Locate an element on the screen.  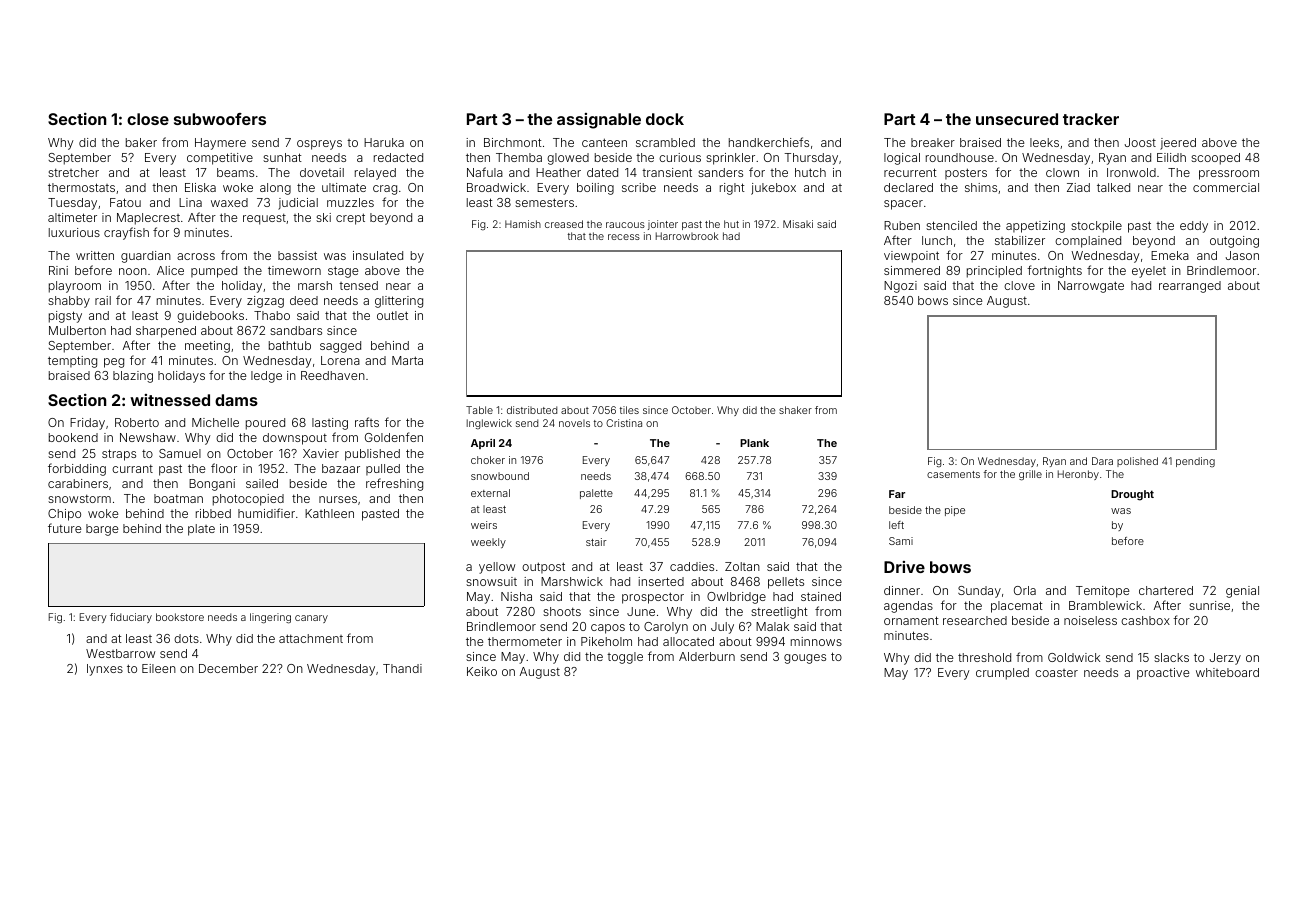
recess is located at coordinates (624, 237).
